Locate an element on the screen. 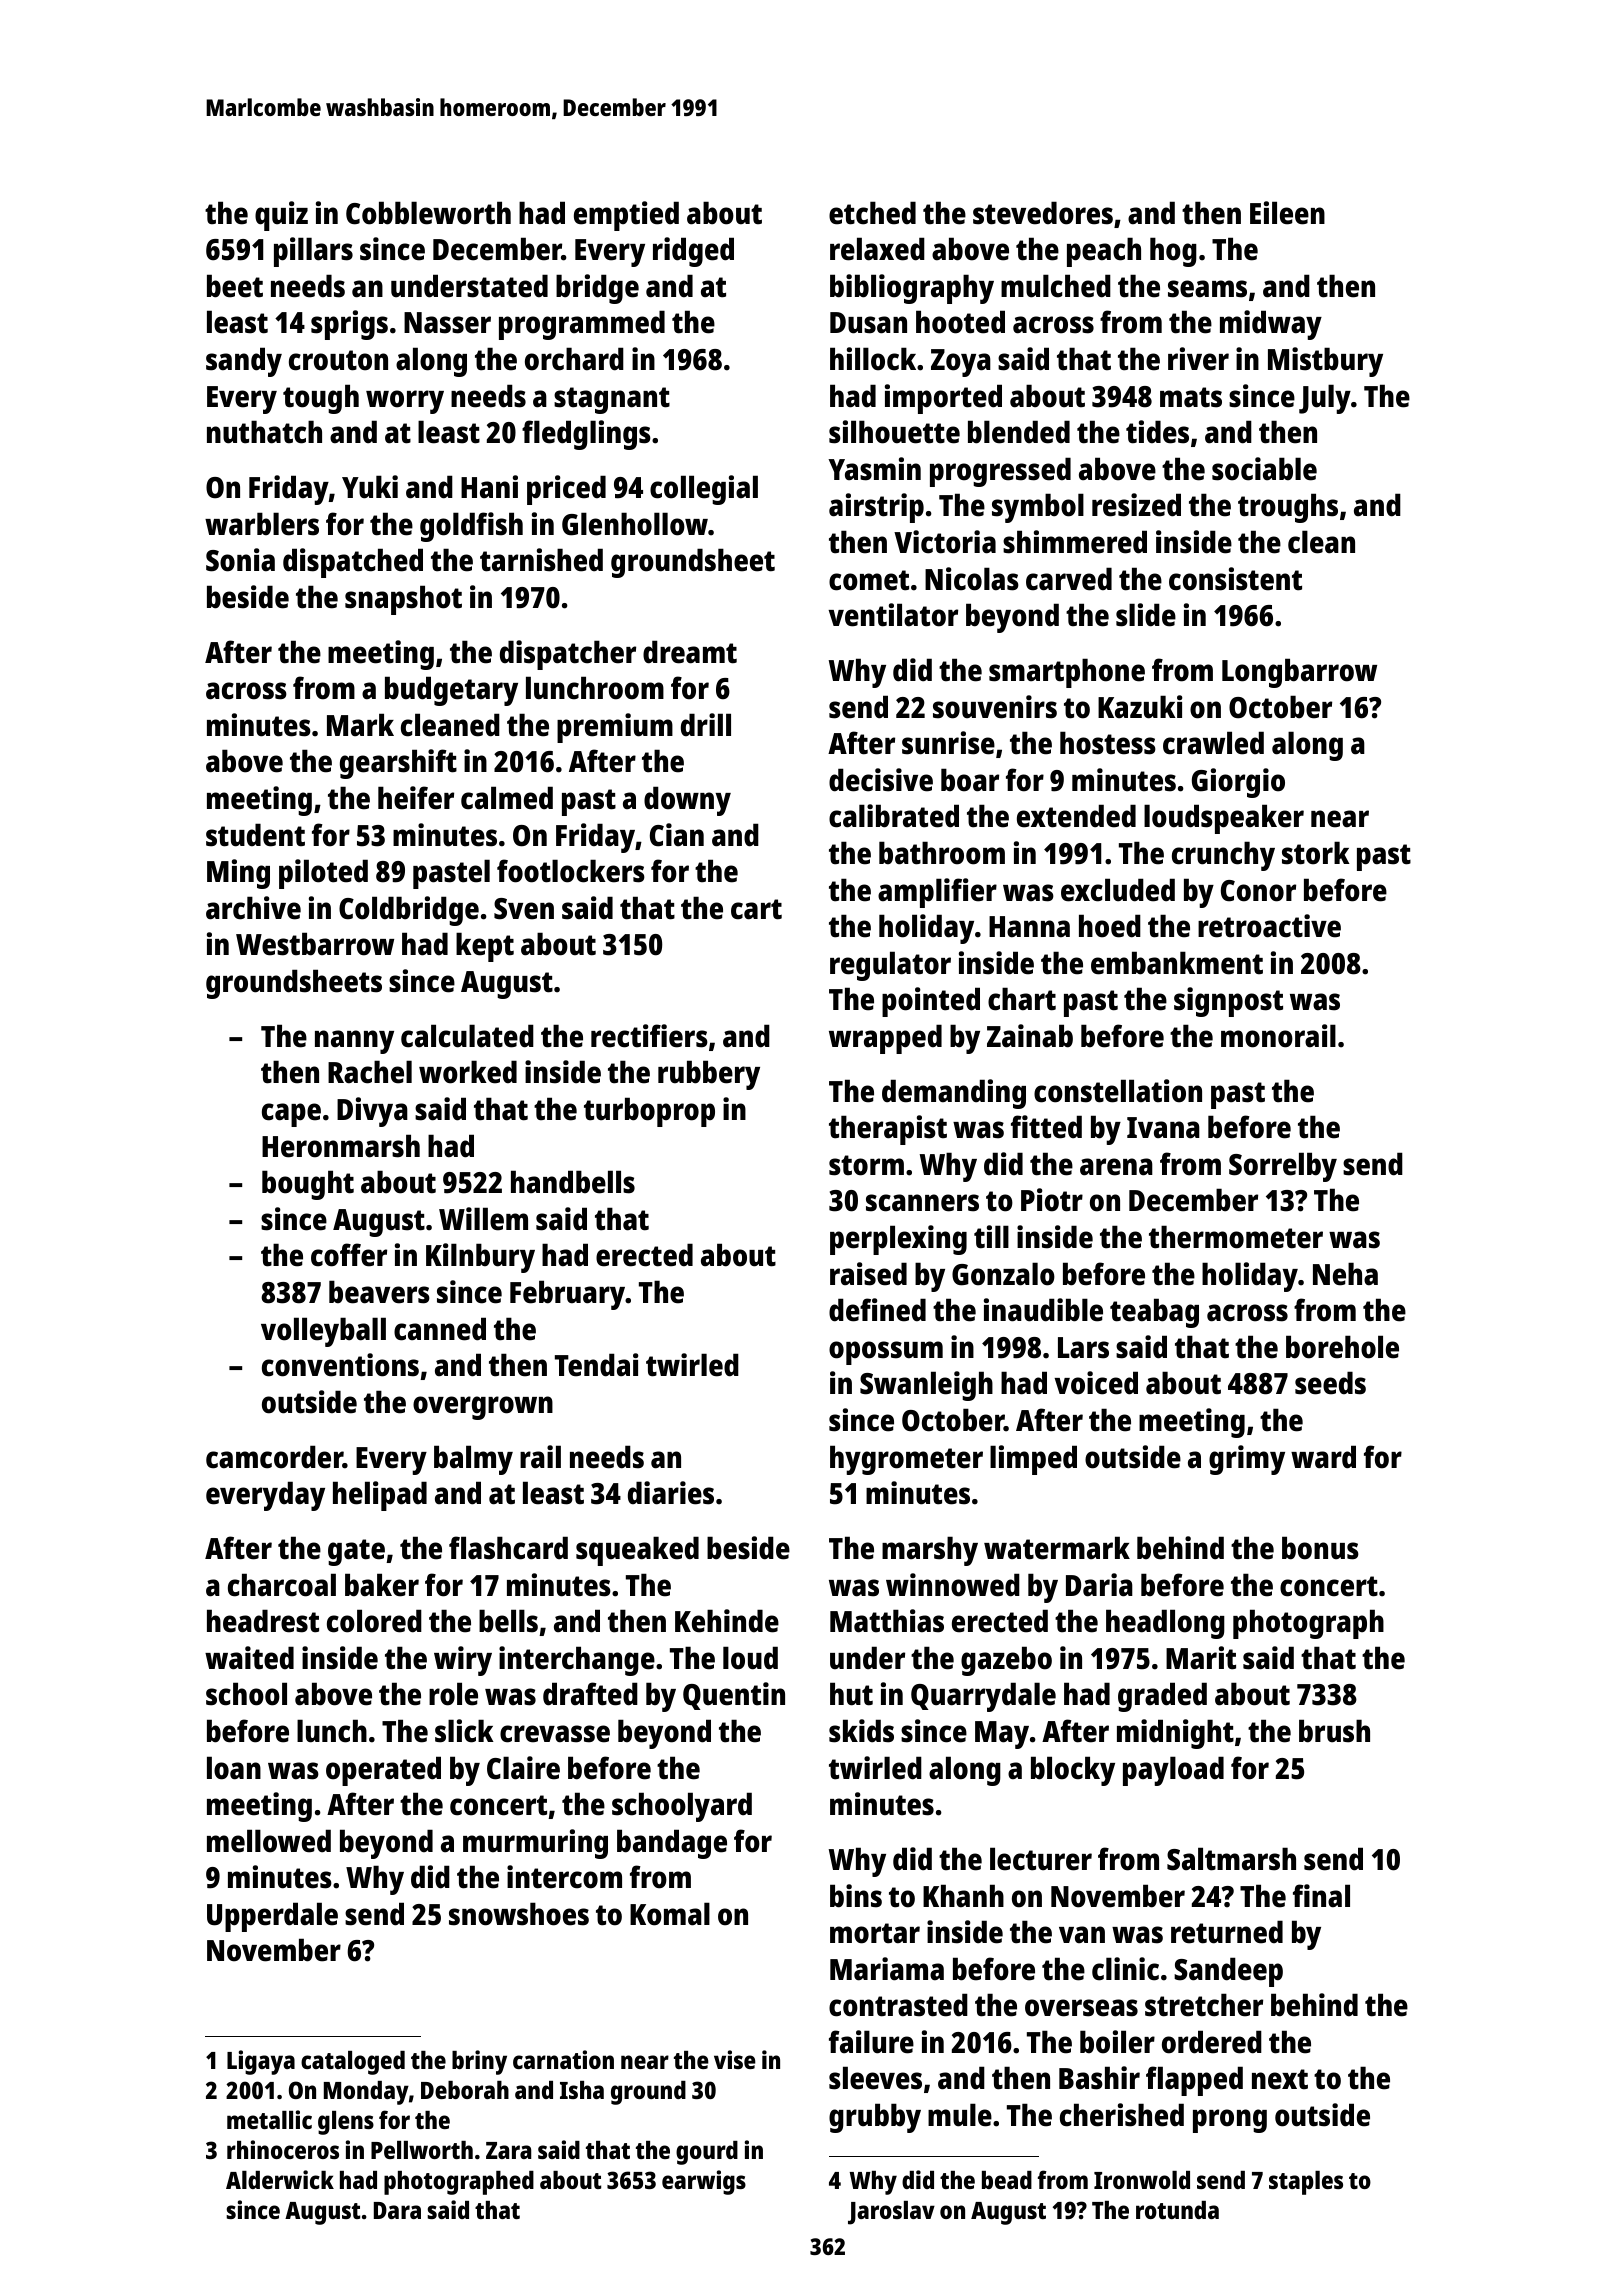 The image size is (1620, 2292). defined is located at coordinates (877, 1310).
